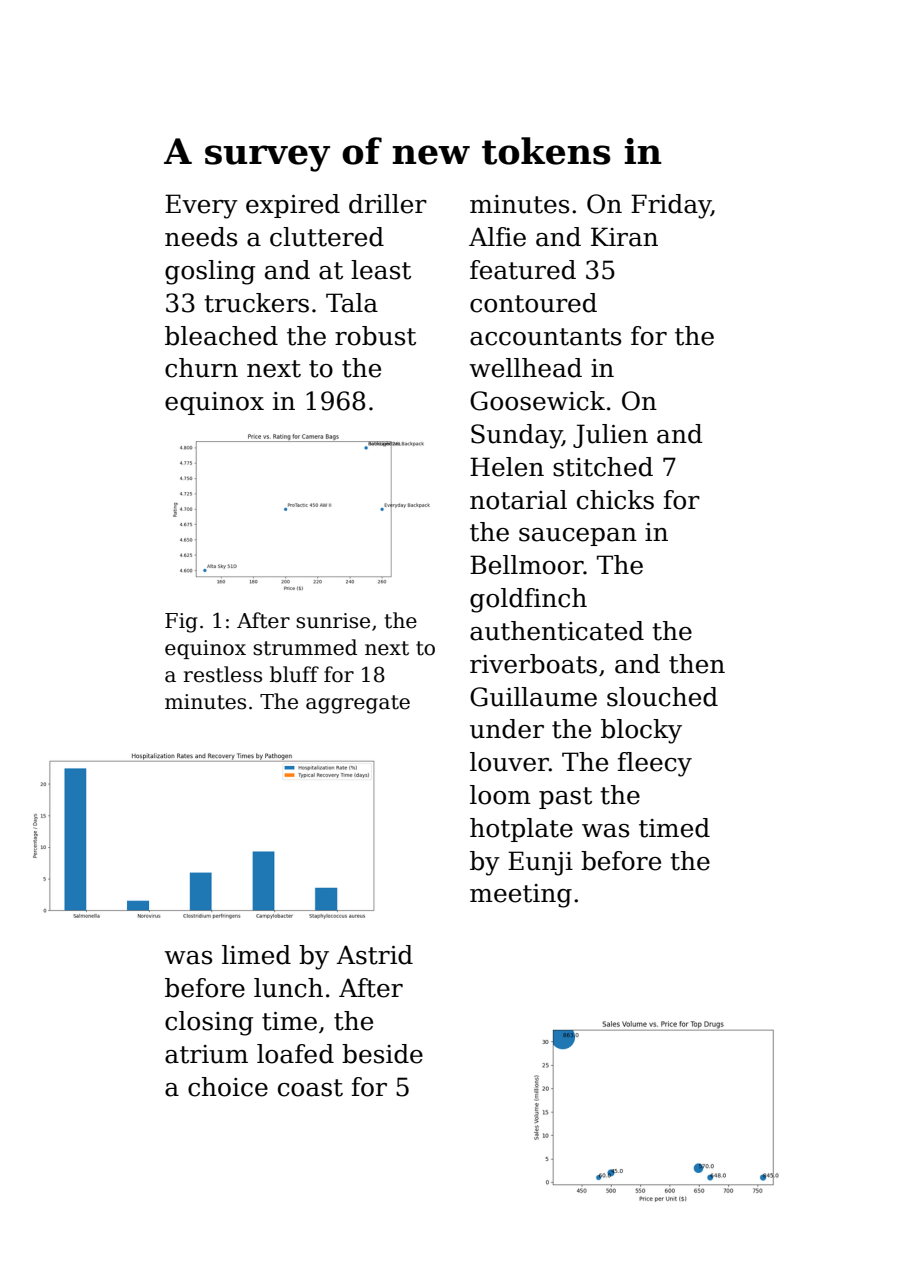 The width and height of the image is (907, 1287). Describe the element at coordinates (381, 270) in the image. I see `least` at that location.
